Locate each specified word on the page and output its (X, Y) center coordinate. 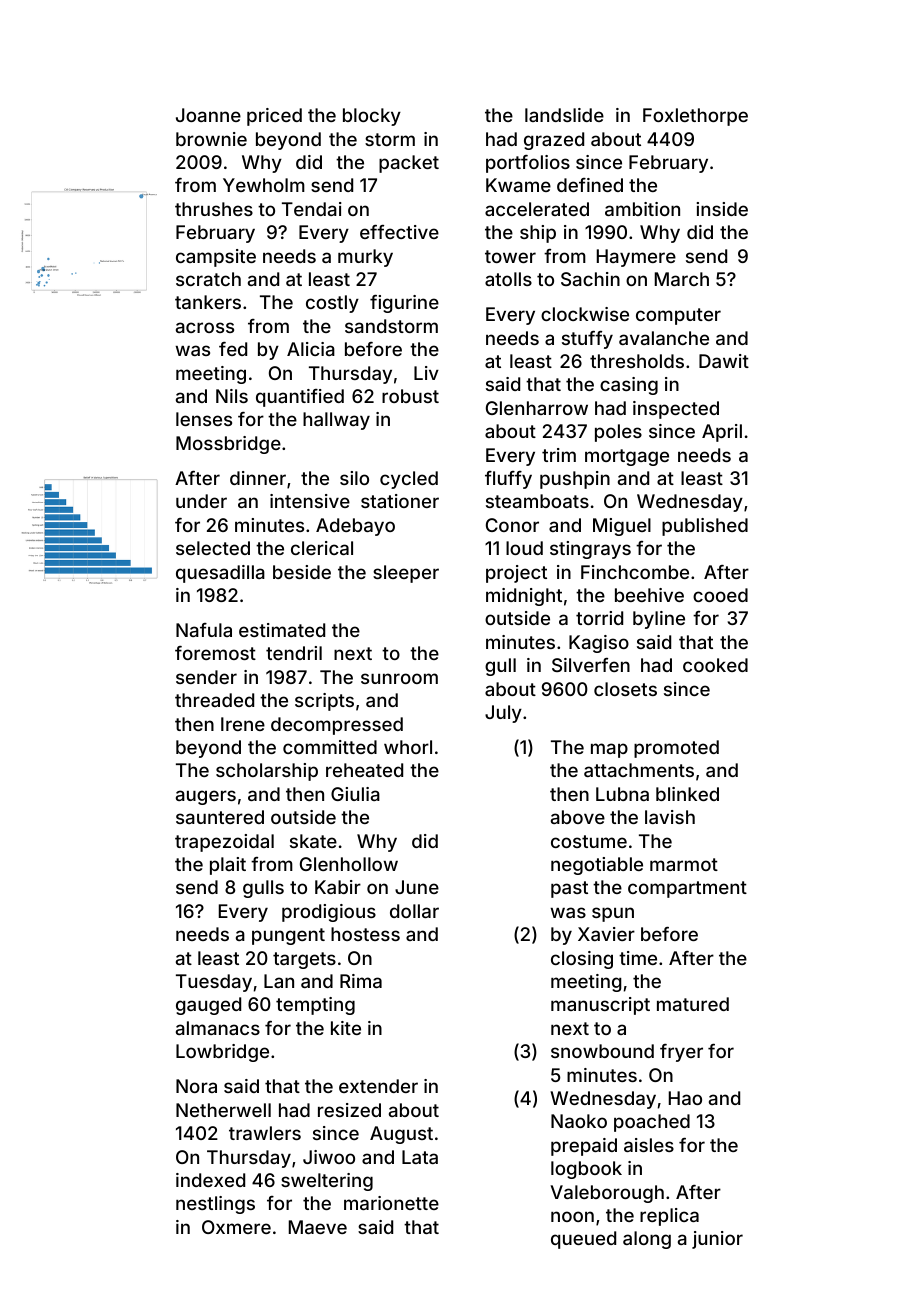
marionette (391, 1203)
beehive (649, 595)
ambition (642, 209)
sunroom (399, 678)
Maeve (318, 1227)
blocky (372, 117)
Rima (361, 981)
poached (652, 1123)
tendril (294, 653)
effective (399, 232)
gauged (208, 1006)
